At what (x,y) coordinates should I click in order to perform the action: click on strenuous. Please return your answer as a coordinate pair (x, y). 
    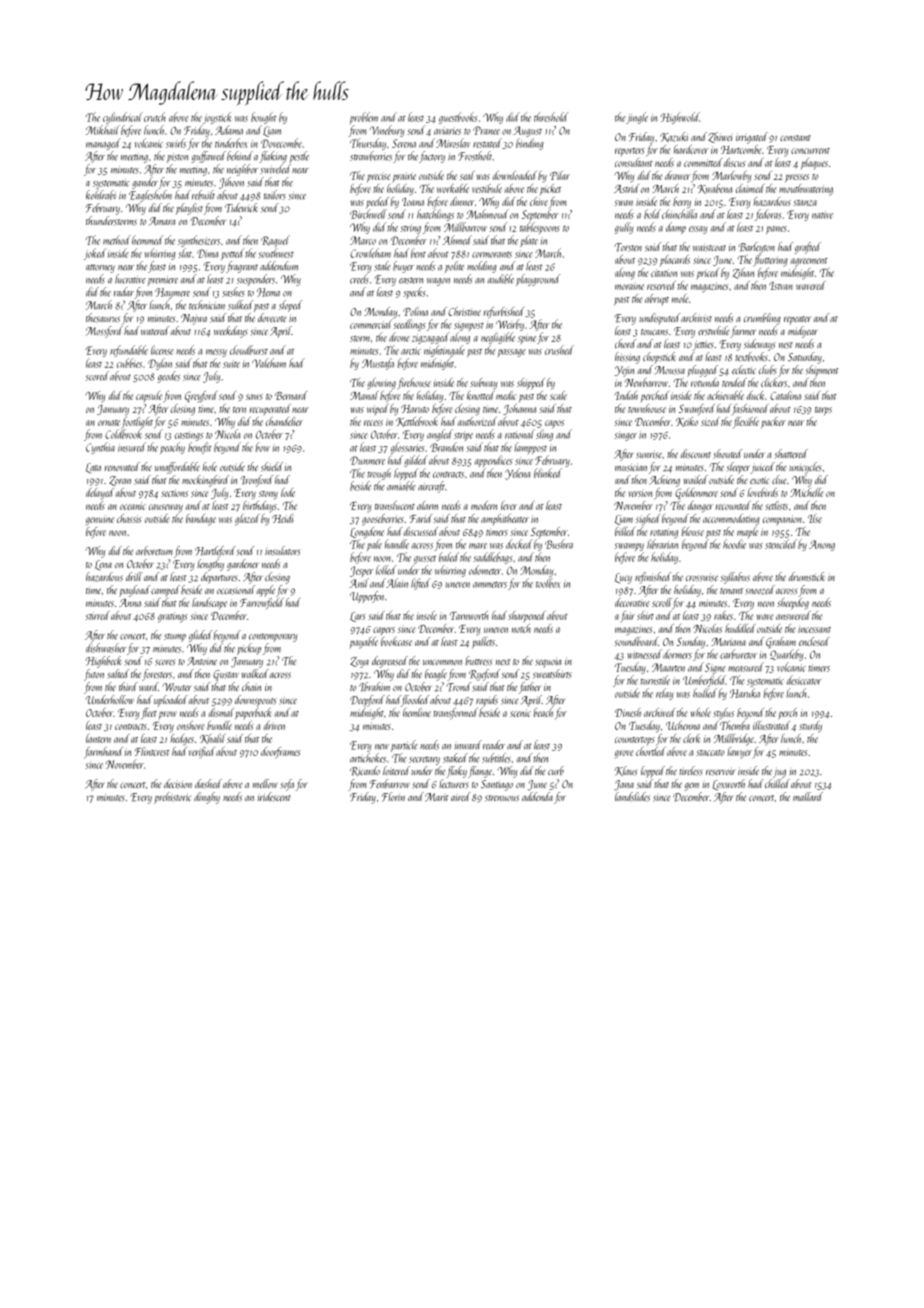
    Looking at the image, I should click on (502, 798).
